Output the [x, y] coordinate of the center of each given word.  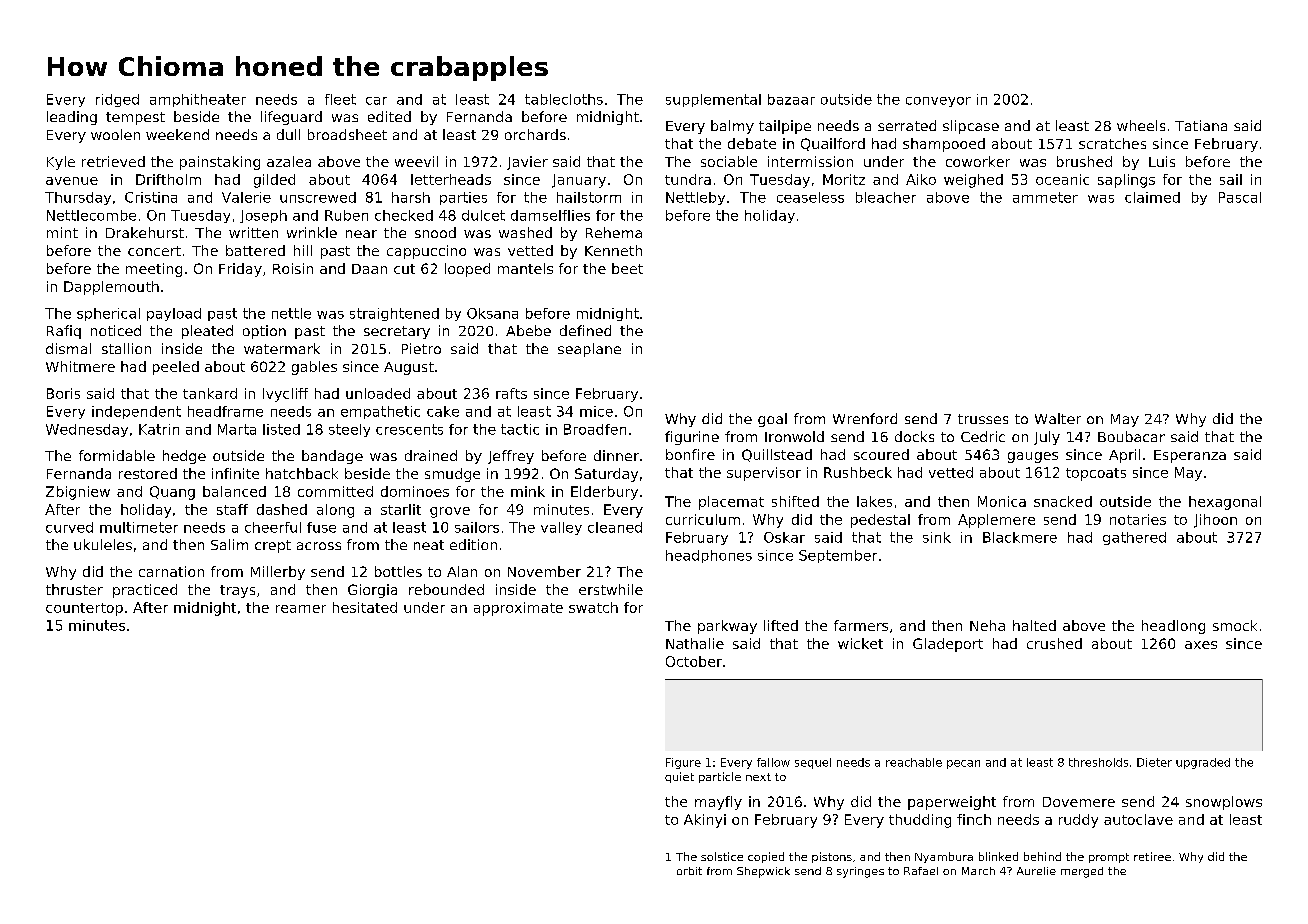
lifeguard [291, 118]
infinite [235, 473]
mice [596, 411]
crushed [1054, 643]
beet [627, 268]
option [264, 332]
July [1047, 438]
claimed [1152, 197]
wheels [1141, 125]
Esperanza [1190, 456]
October [694, 661]
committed [335, 491]
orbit [689, 871]
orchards [535, 134]
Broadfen [595, 429]
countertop [84, 609]
